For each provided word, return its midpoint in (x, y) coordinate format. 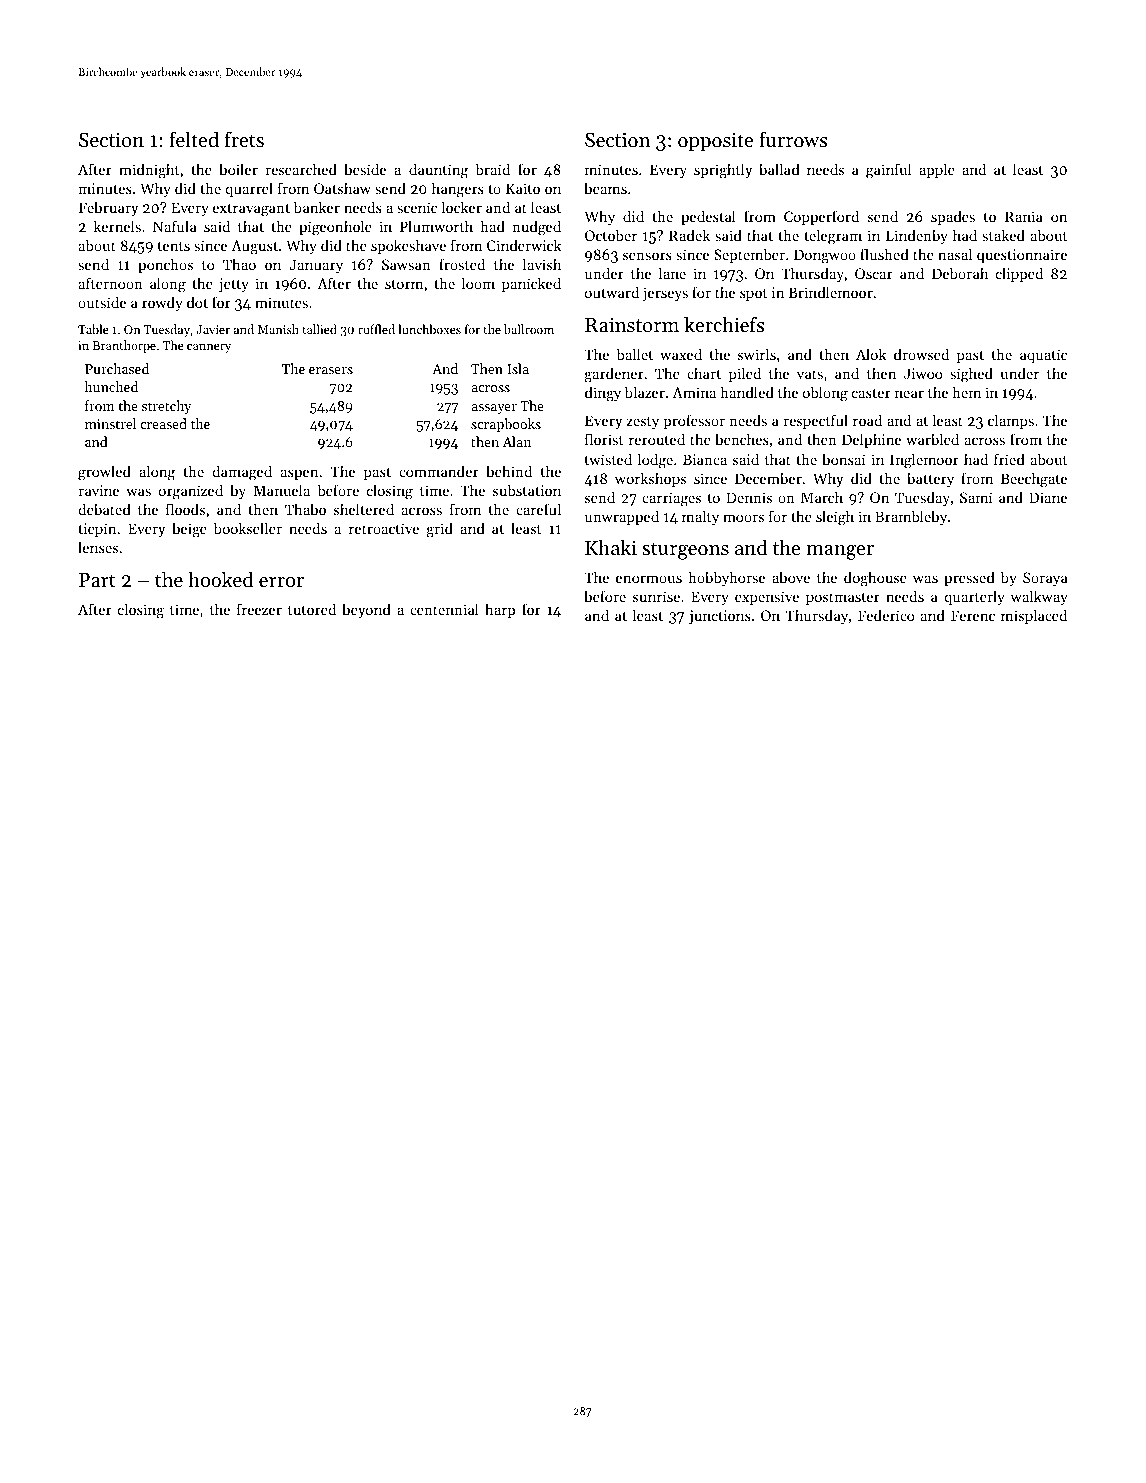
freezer (259, 609)
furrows (793, 139)
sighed (971, 375)
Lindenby (917, 236)
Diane (1048, 497)
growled (104, 473)
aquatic (1043, 356)
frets (244, 139)
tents (174, 246)
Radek (689, 235)
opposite (715, 141)
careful (538, 509)
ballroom (529, 329)
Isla (518, 368)
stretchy (166, 407)
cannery (209, 348)
